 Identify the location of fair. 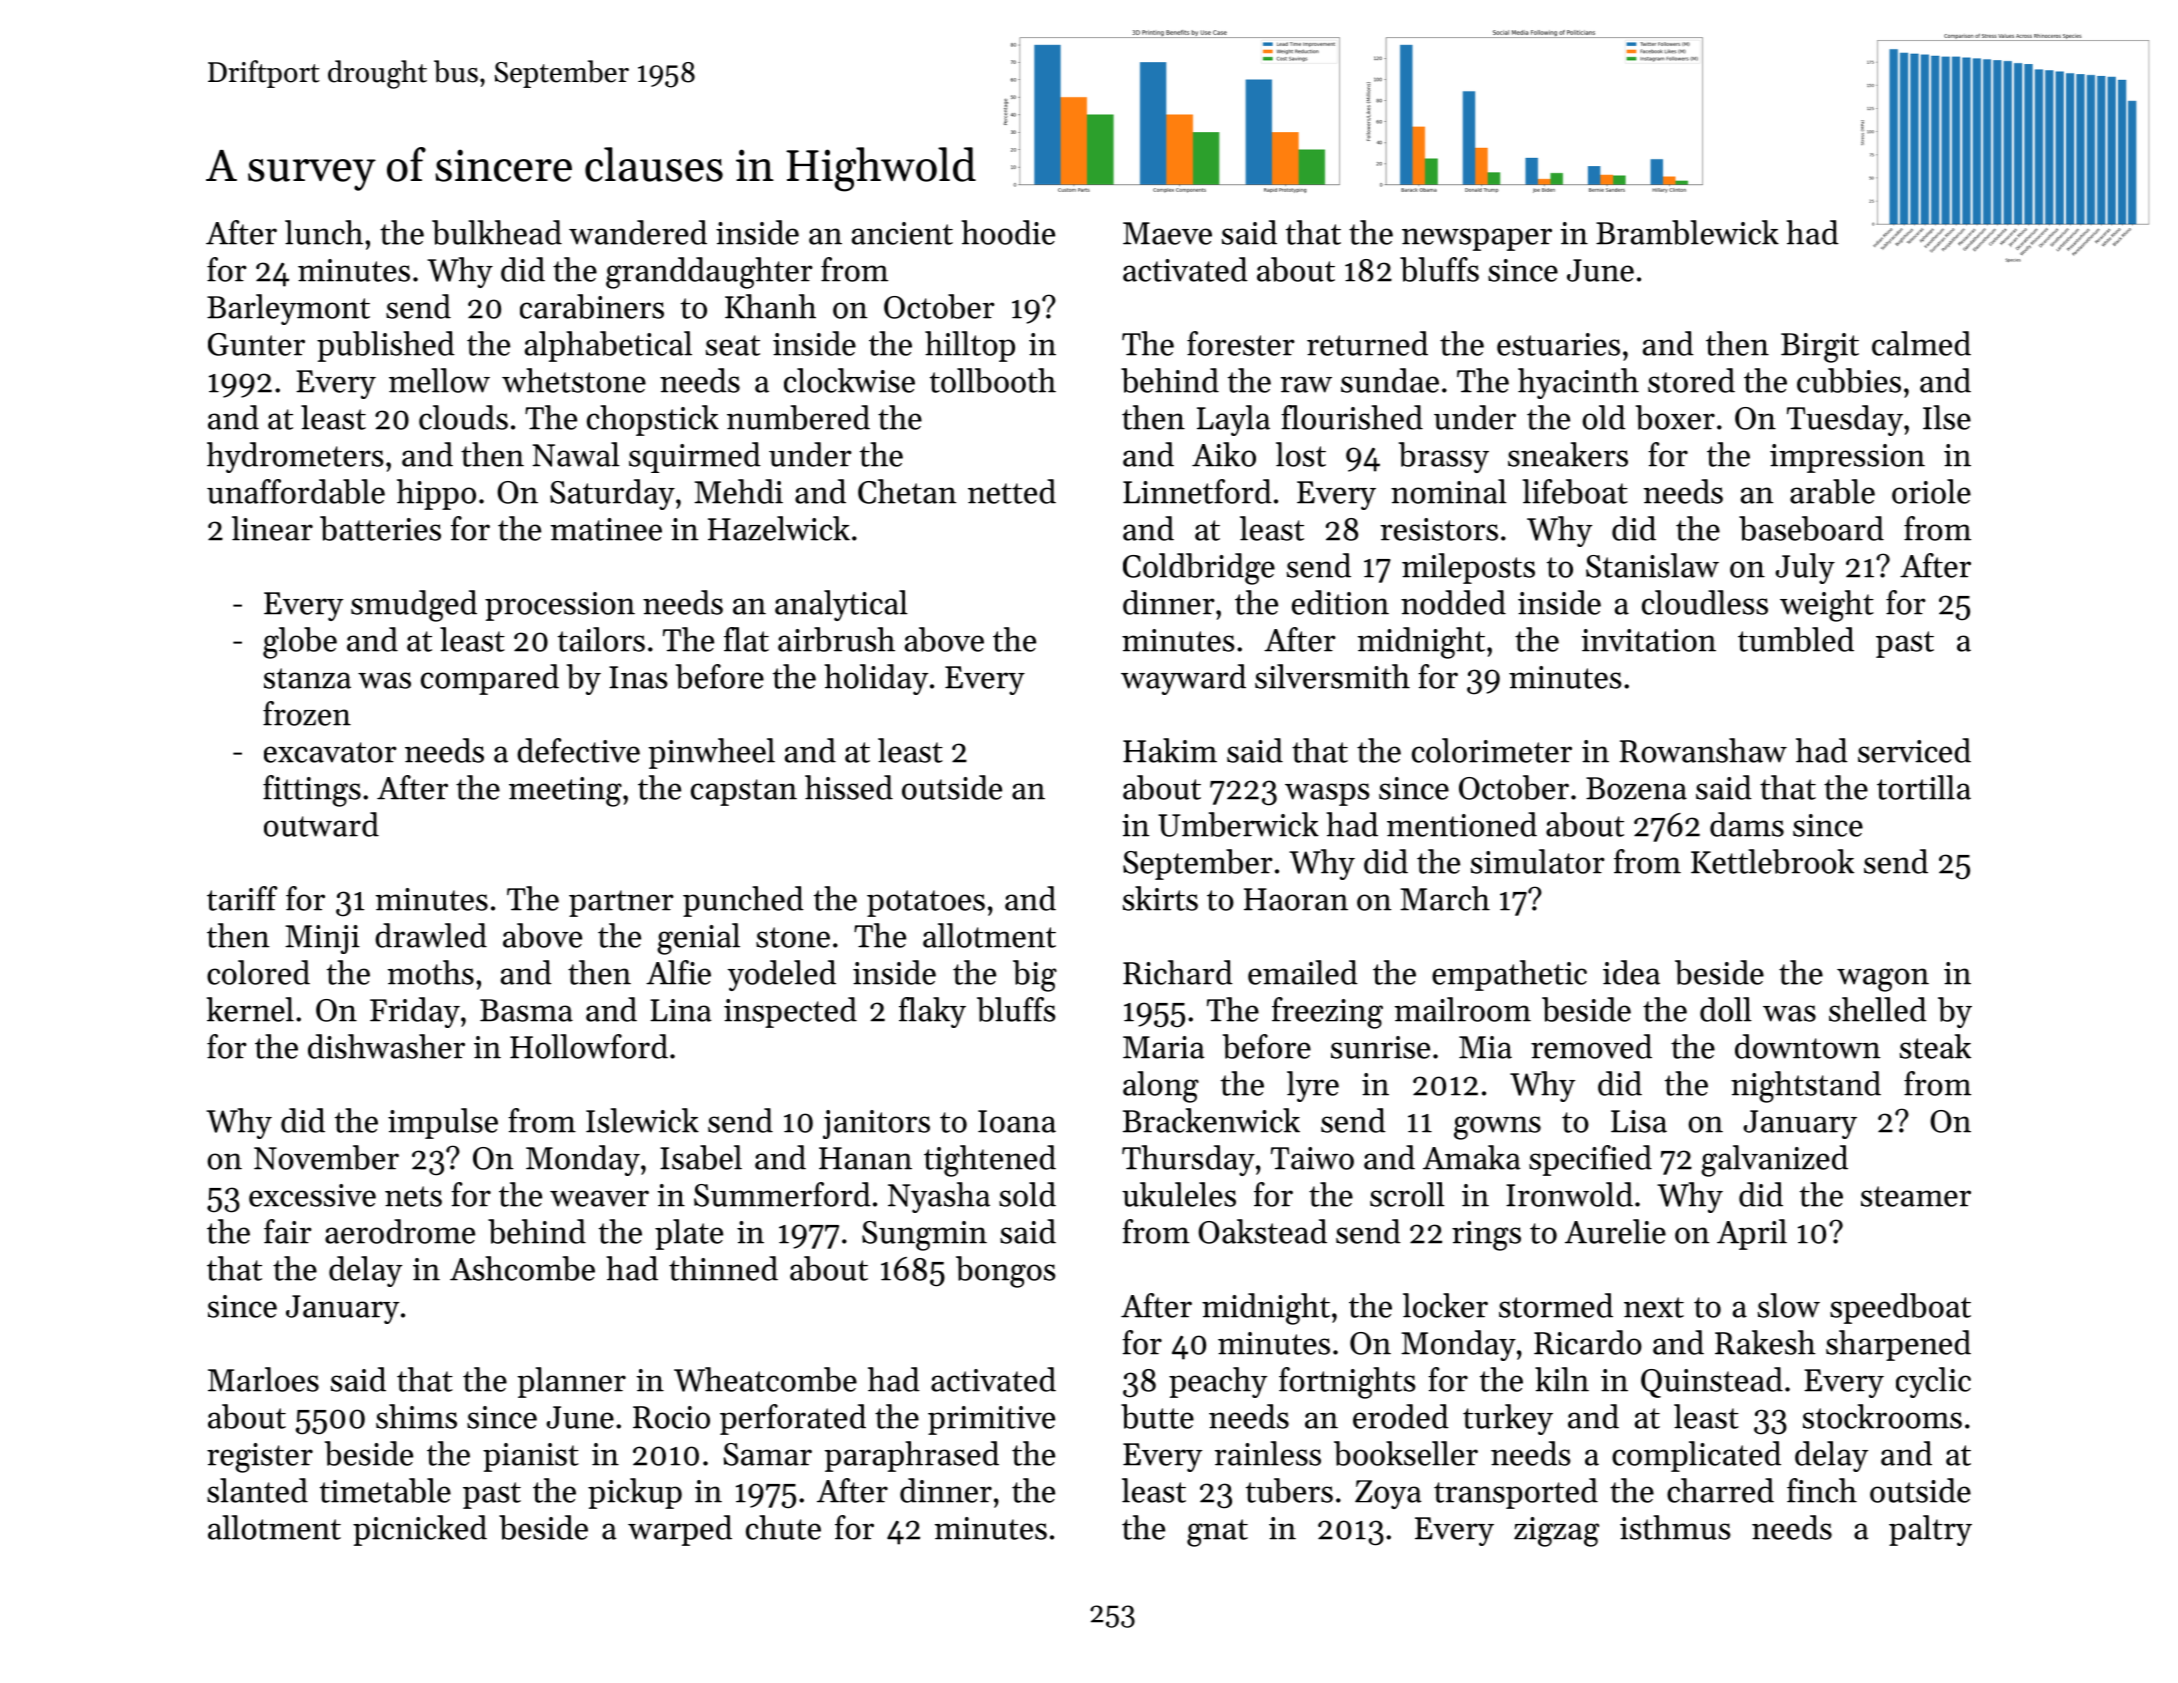
(288, 1231).
